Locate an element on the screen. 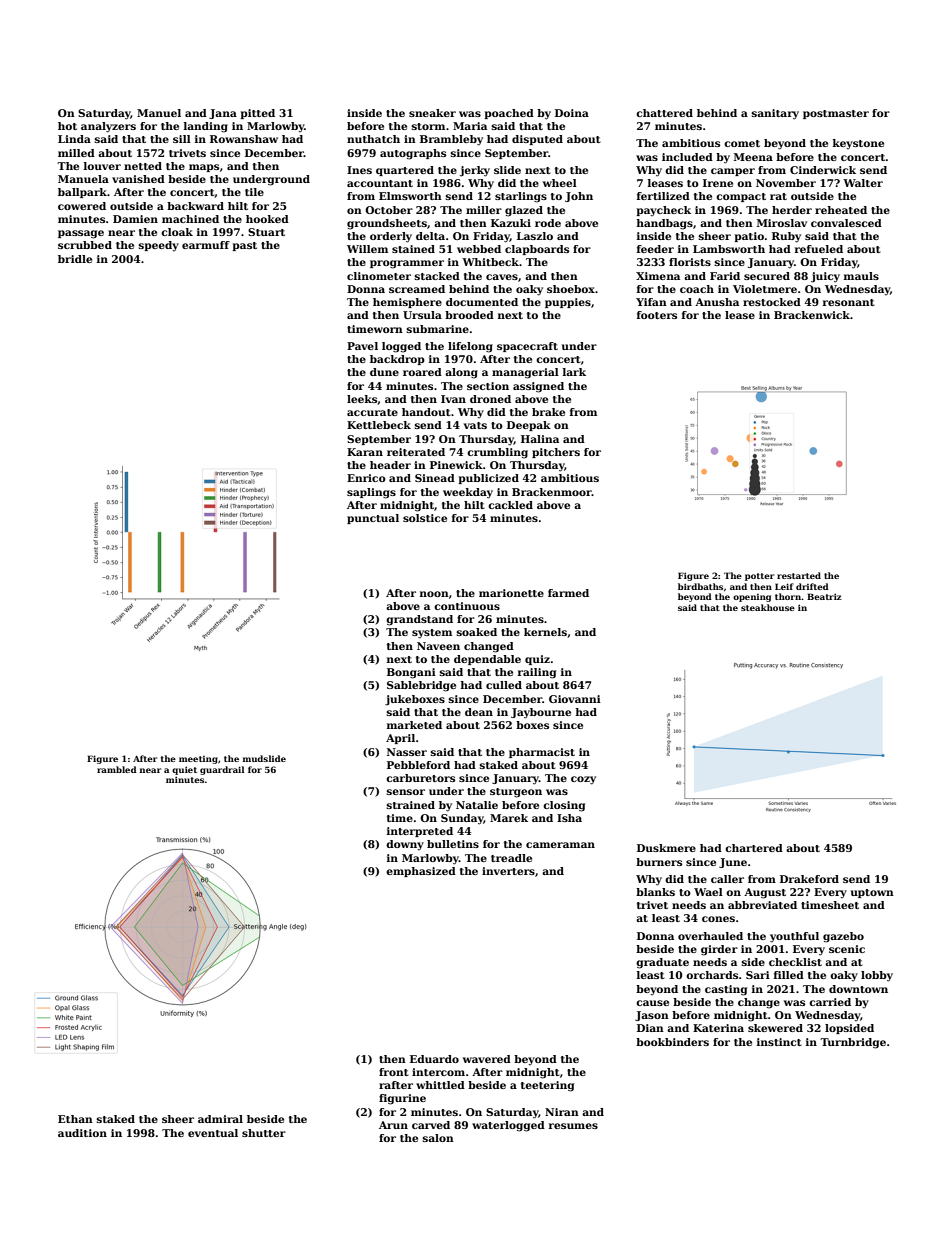  meeting is located at coordinates (198, 760).
